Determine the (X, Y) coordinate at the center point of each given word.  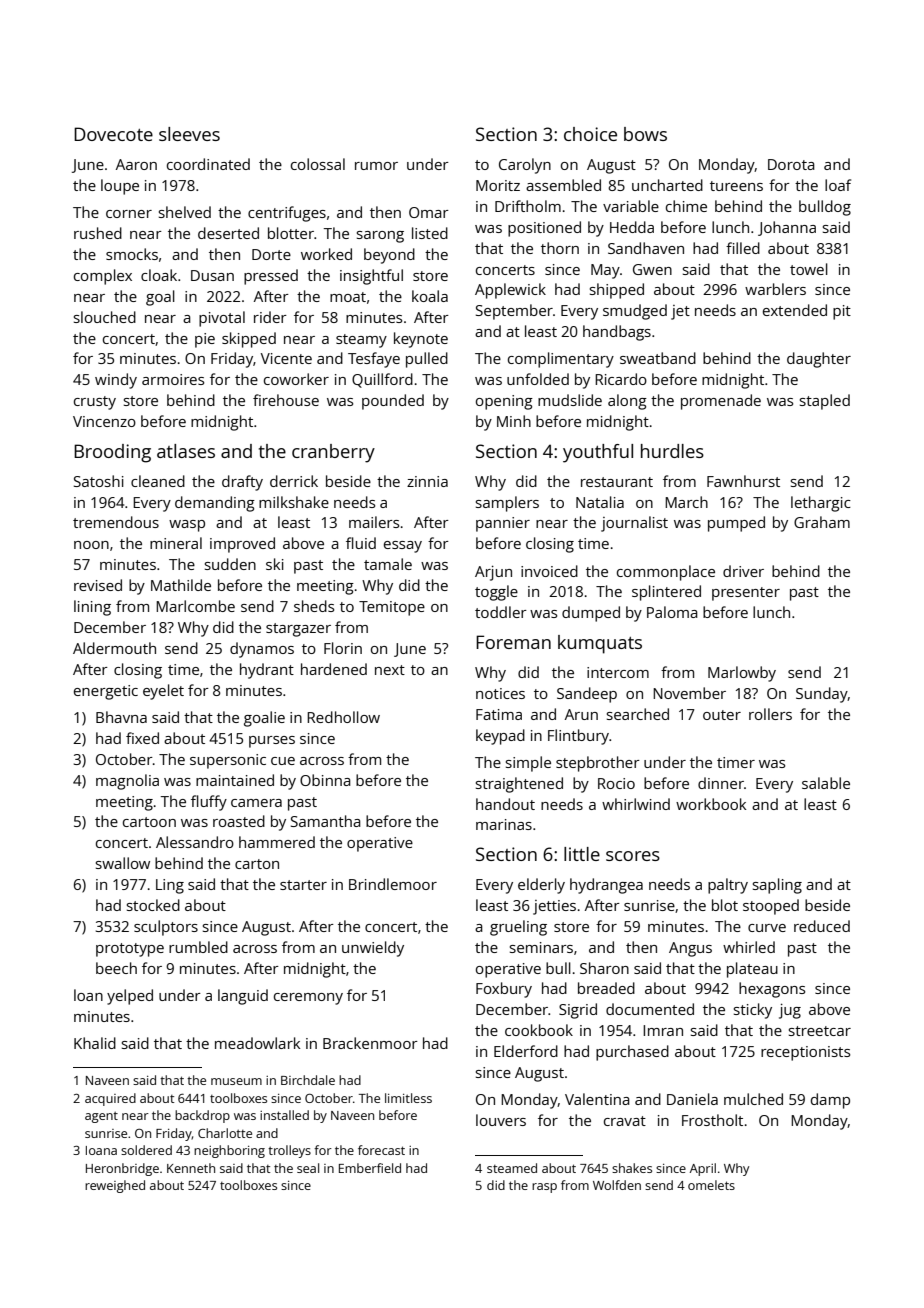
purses (272, 742)
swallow (123, 863)
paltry (728, 886)
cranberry (333, 453)
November (689, 693)
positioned (544, 229)
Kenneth (191, 1168)
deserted (228, 233)
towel (809, 269)
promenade (721, 402)
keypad (500, 737)
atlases (186, 451)
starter (303, 885)
